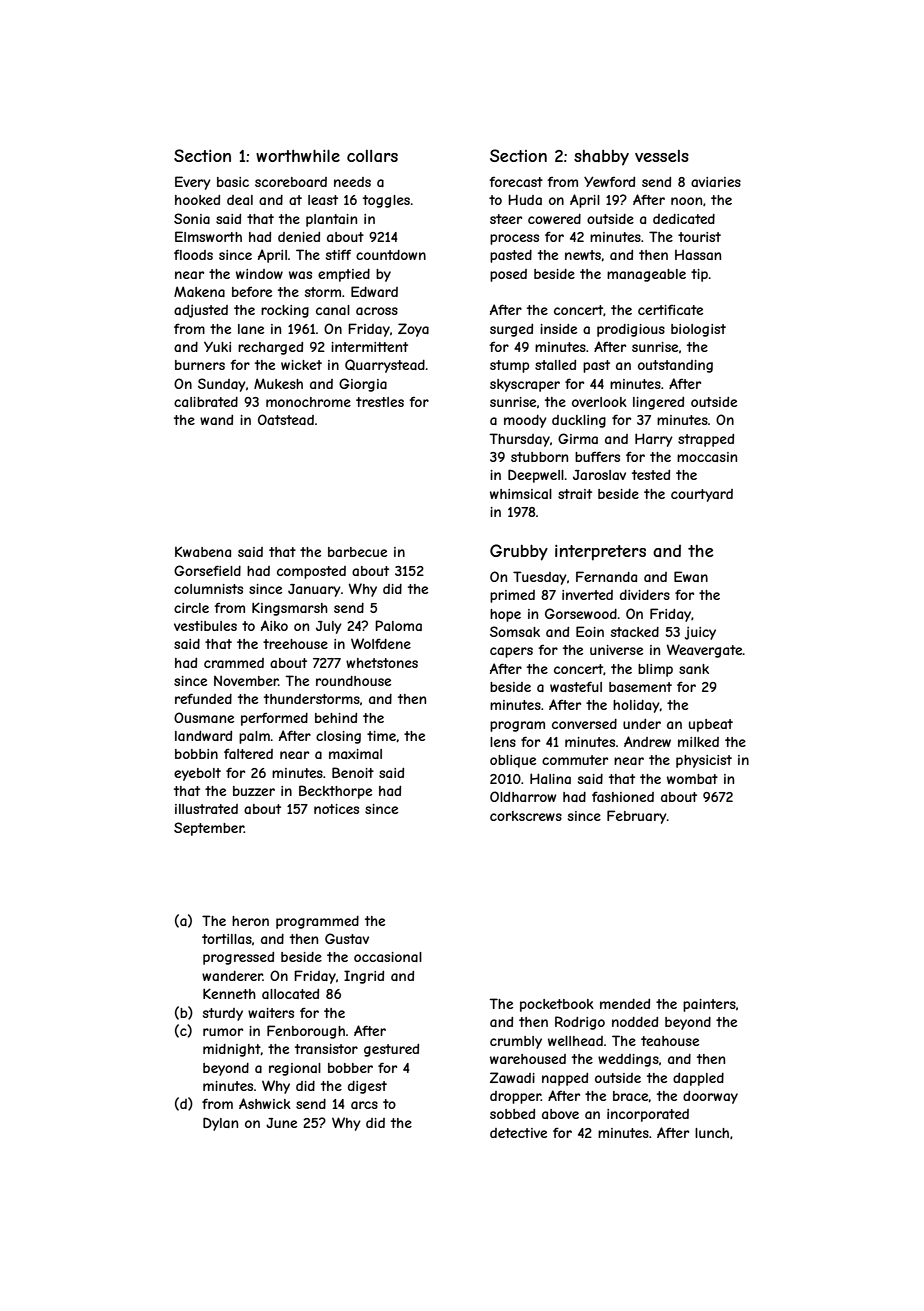  I want to click on fashioned, so click(623, 796).
